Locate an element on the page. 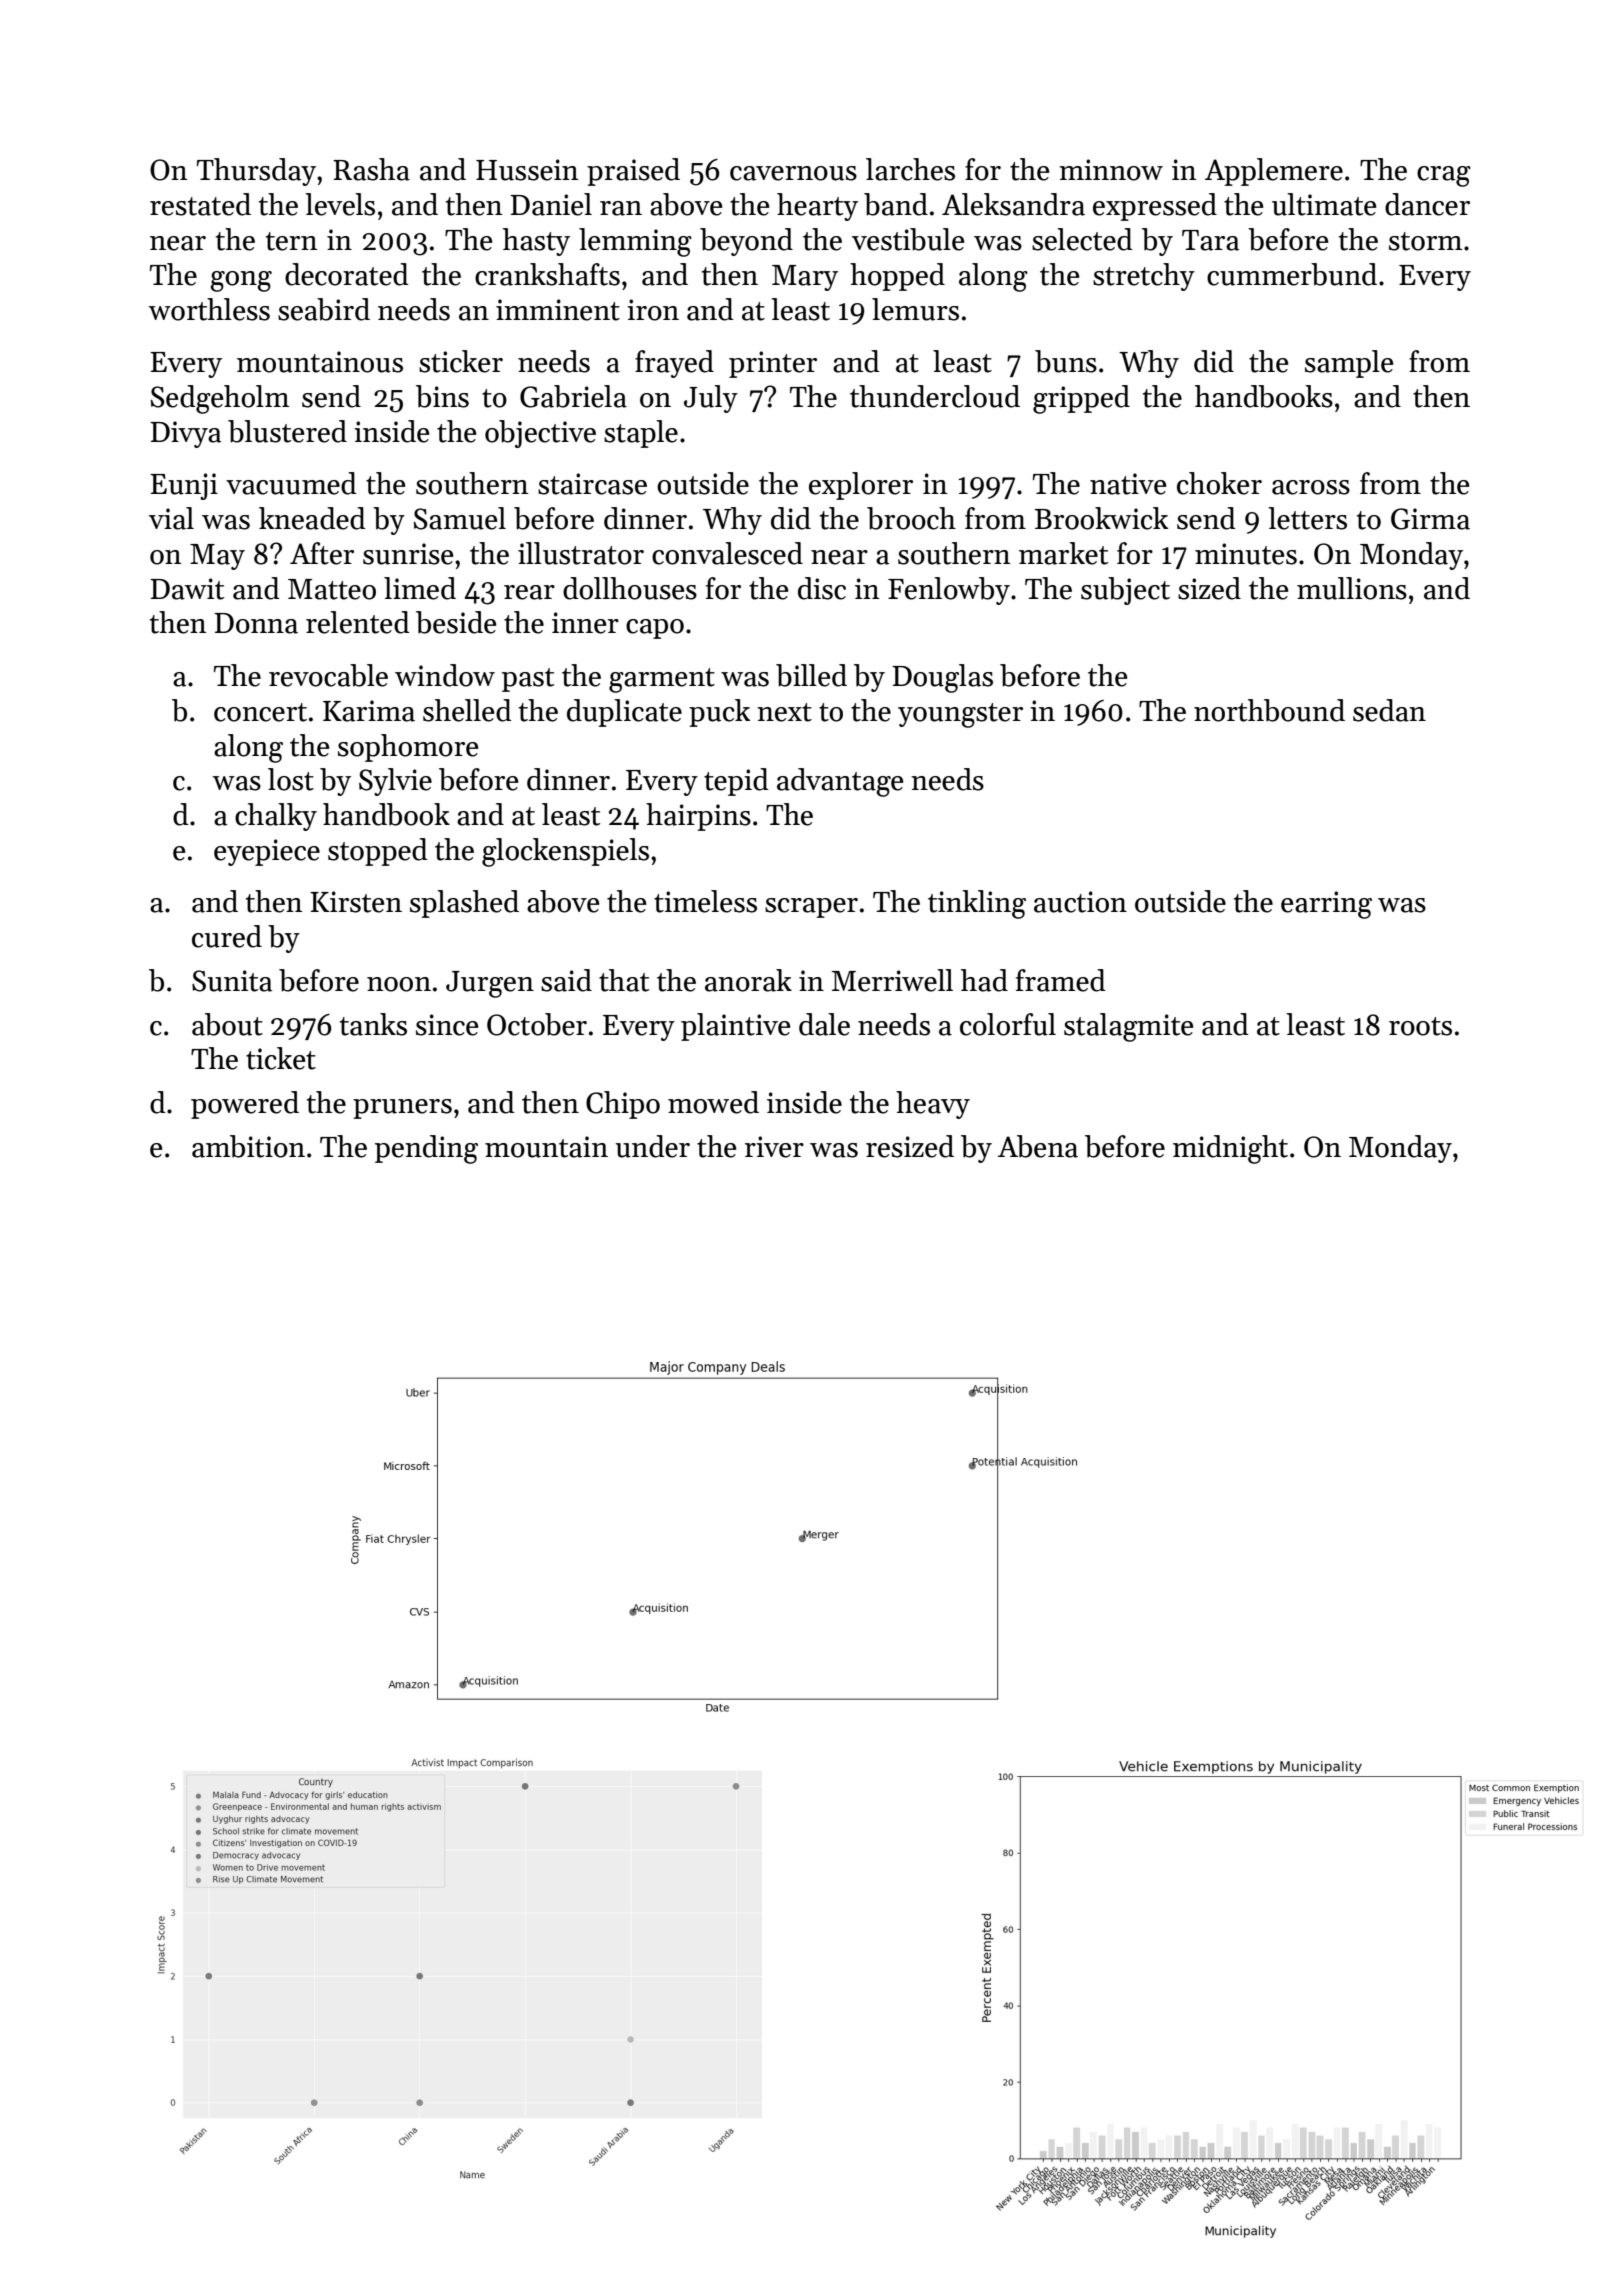 The height and width of the page is (2292, 1620). stalagmite is located at coordinates (1128, 1027).
